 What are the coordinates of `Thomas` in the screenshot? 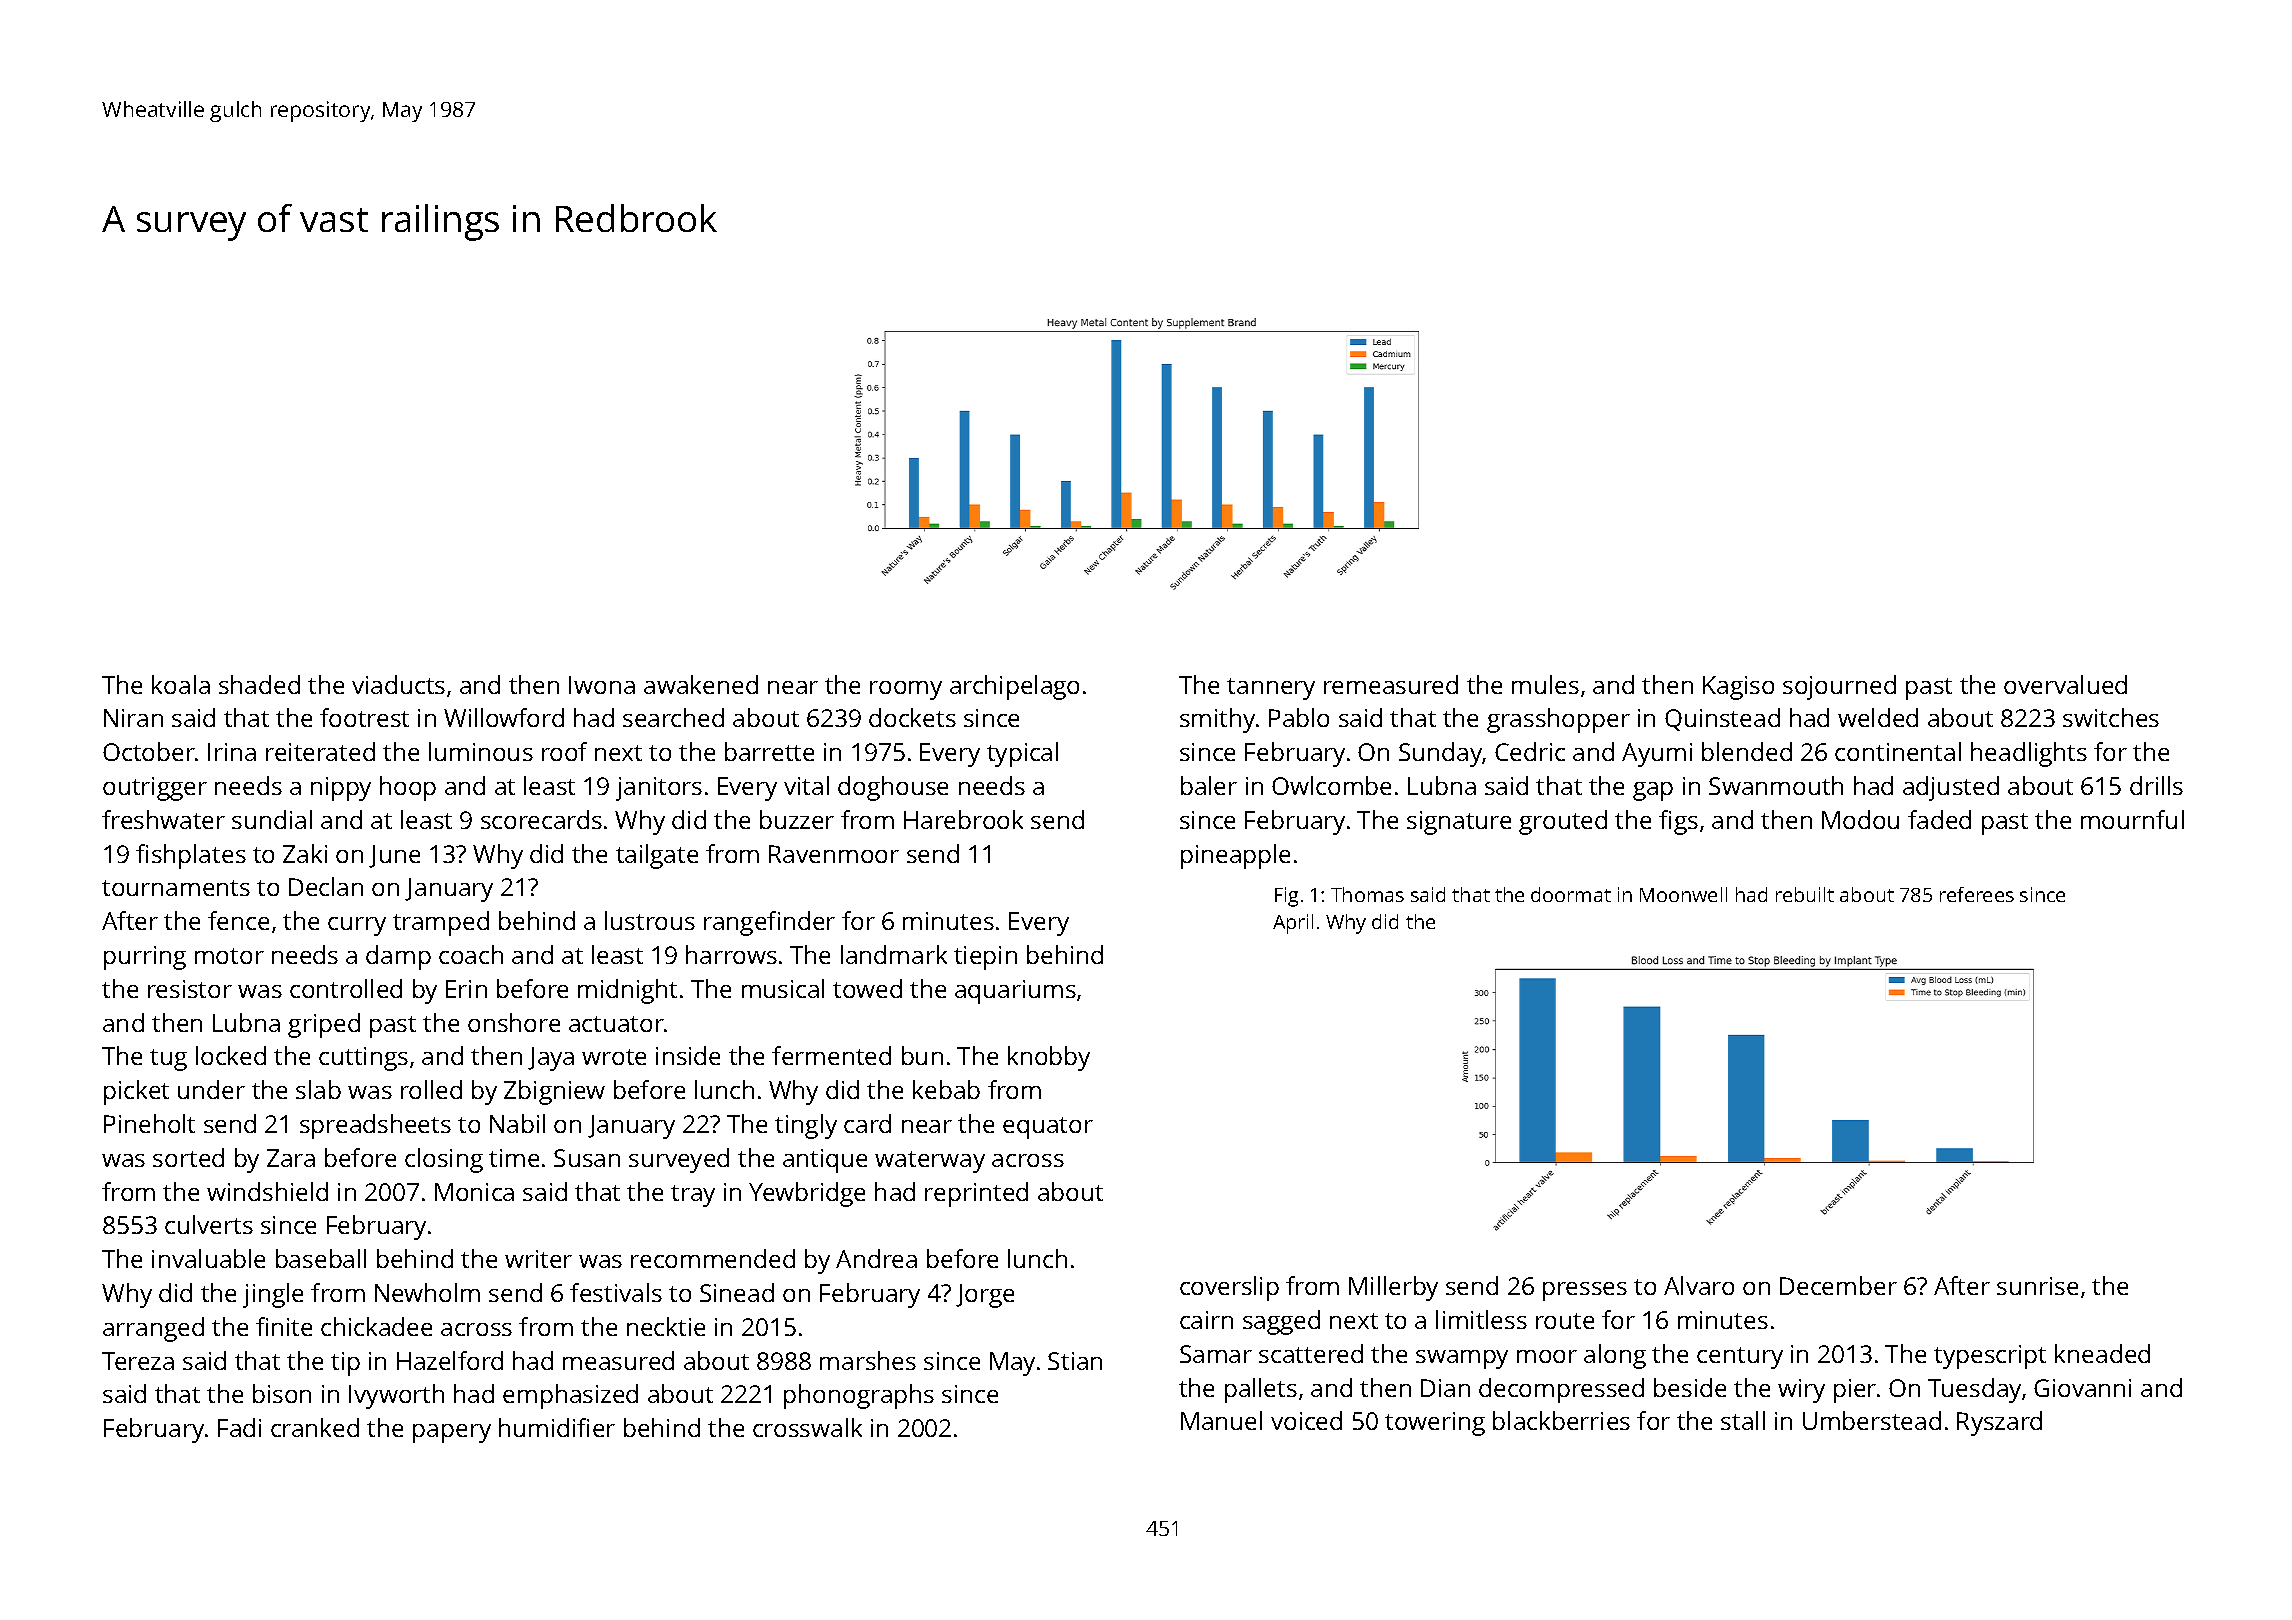 It's located at (1367, 894).
